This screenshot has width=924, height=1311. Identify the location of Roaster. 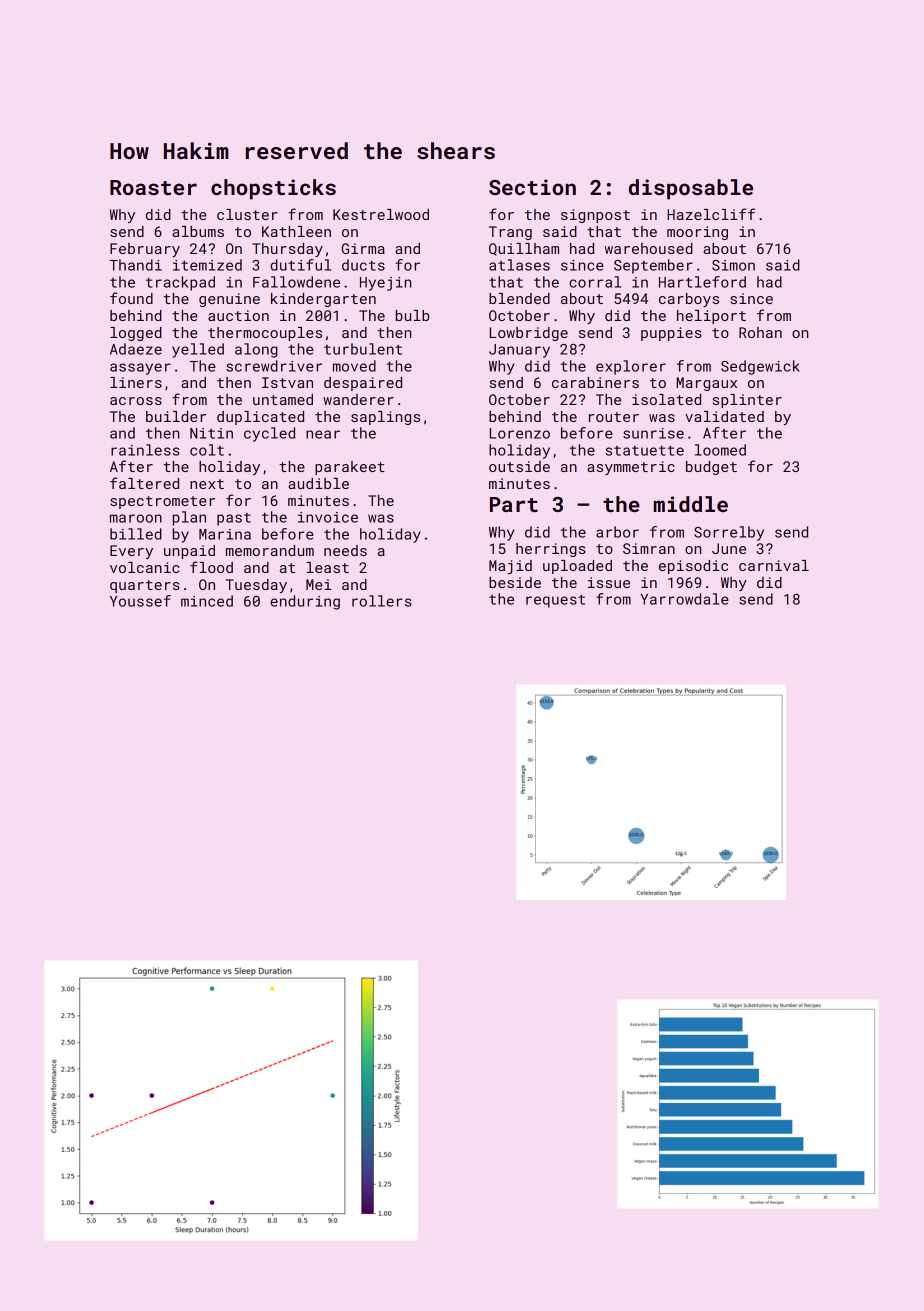
(153, 187).
